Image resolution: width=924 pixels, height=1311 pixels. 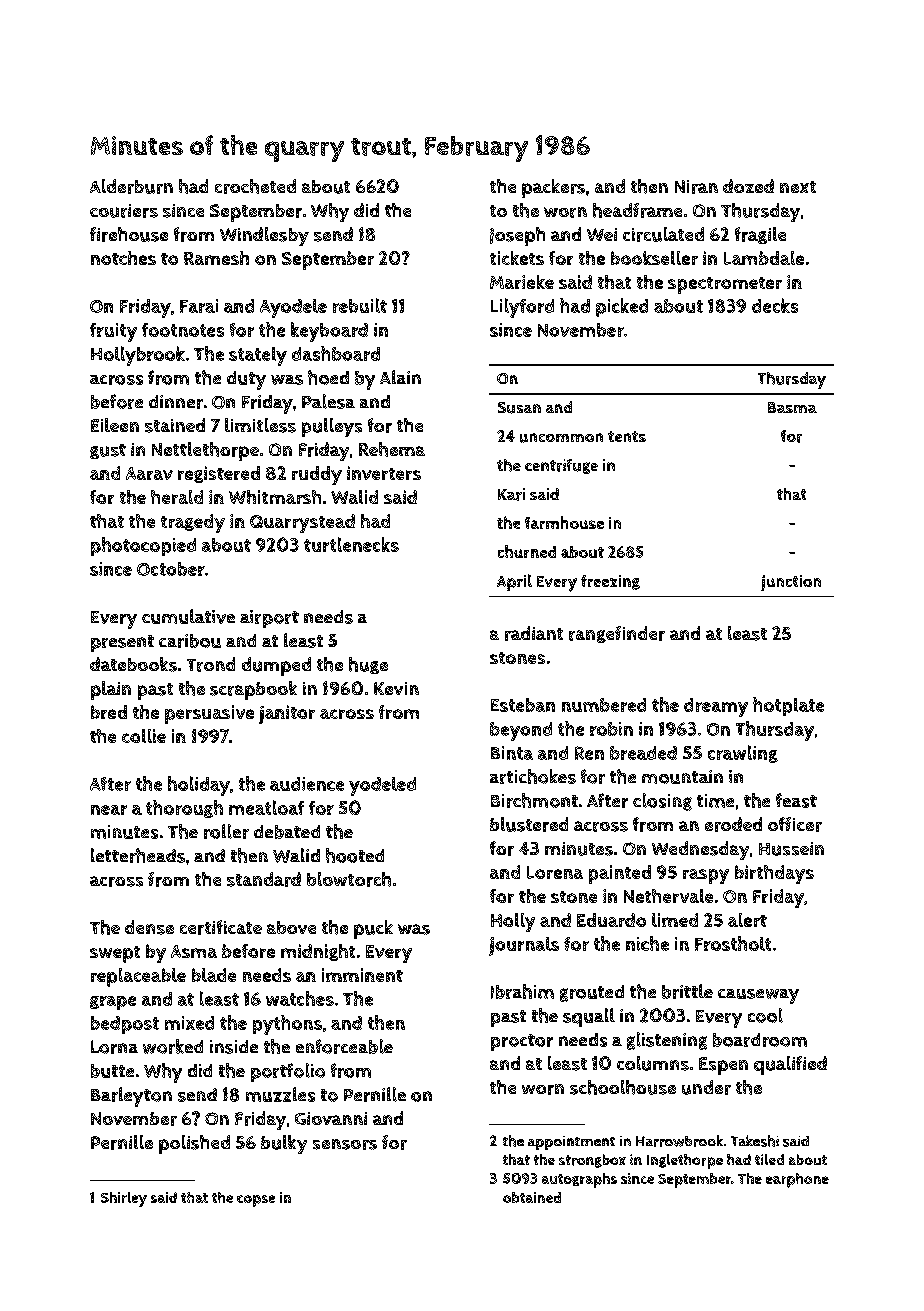 What do you see at coordinates (171, 569) in the screenshot?
I see `October` at bounding box center [171, 569].
